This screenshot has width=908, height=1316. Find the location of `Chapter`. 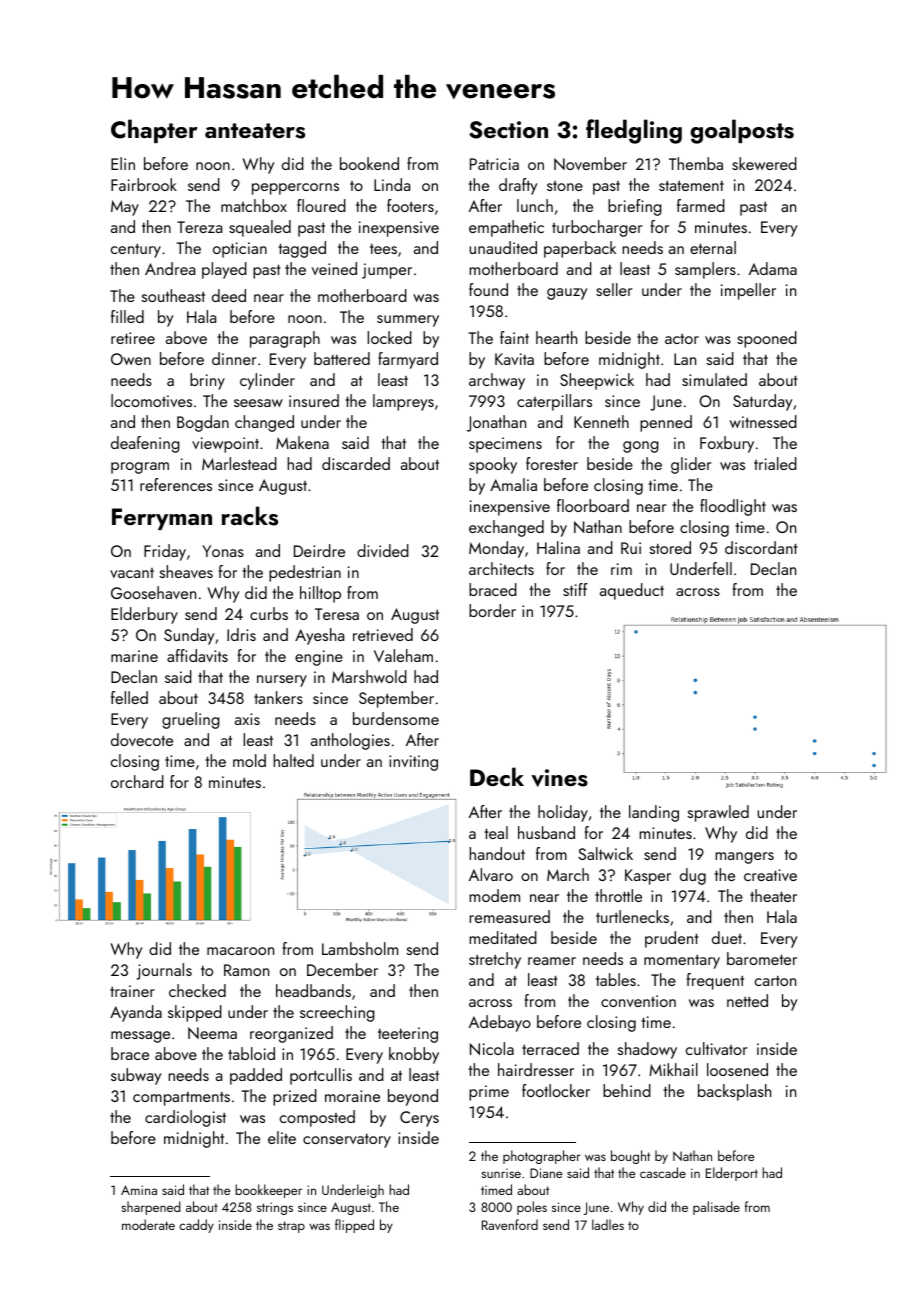

Chapter is located at coordinates (154, 131).
